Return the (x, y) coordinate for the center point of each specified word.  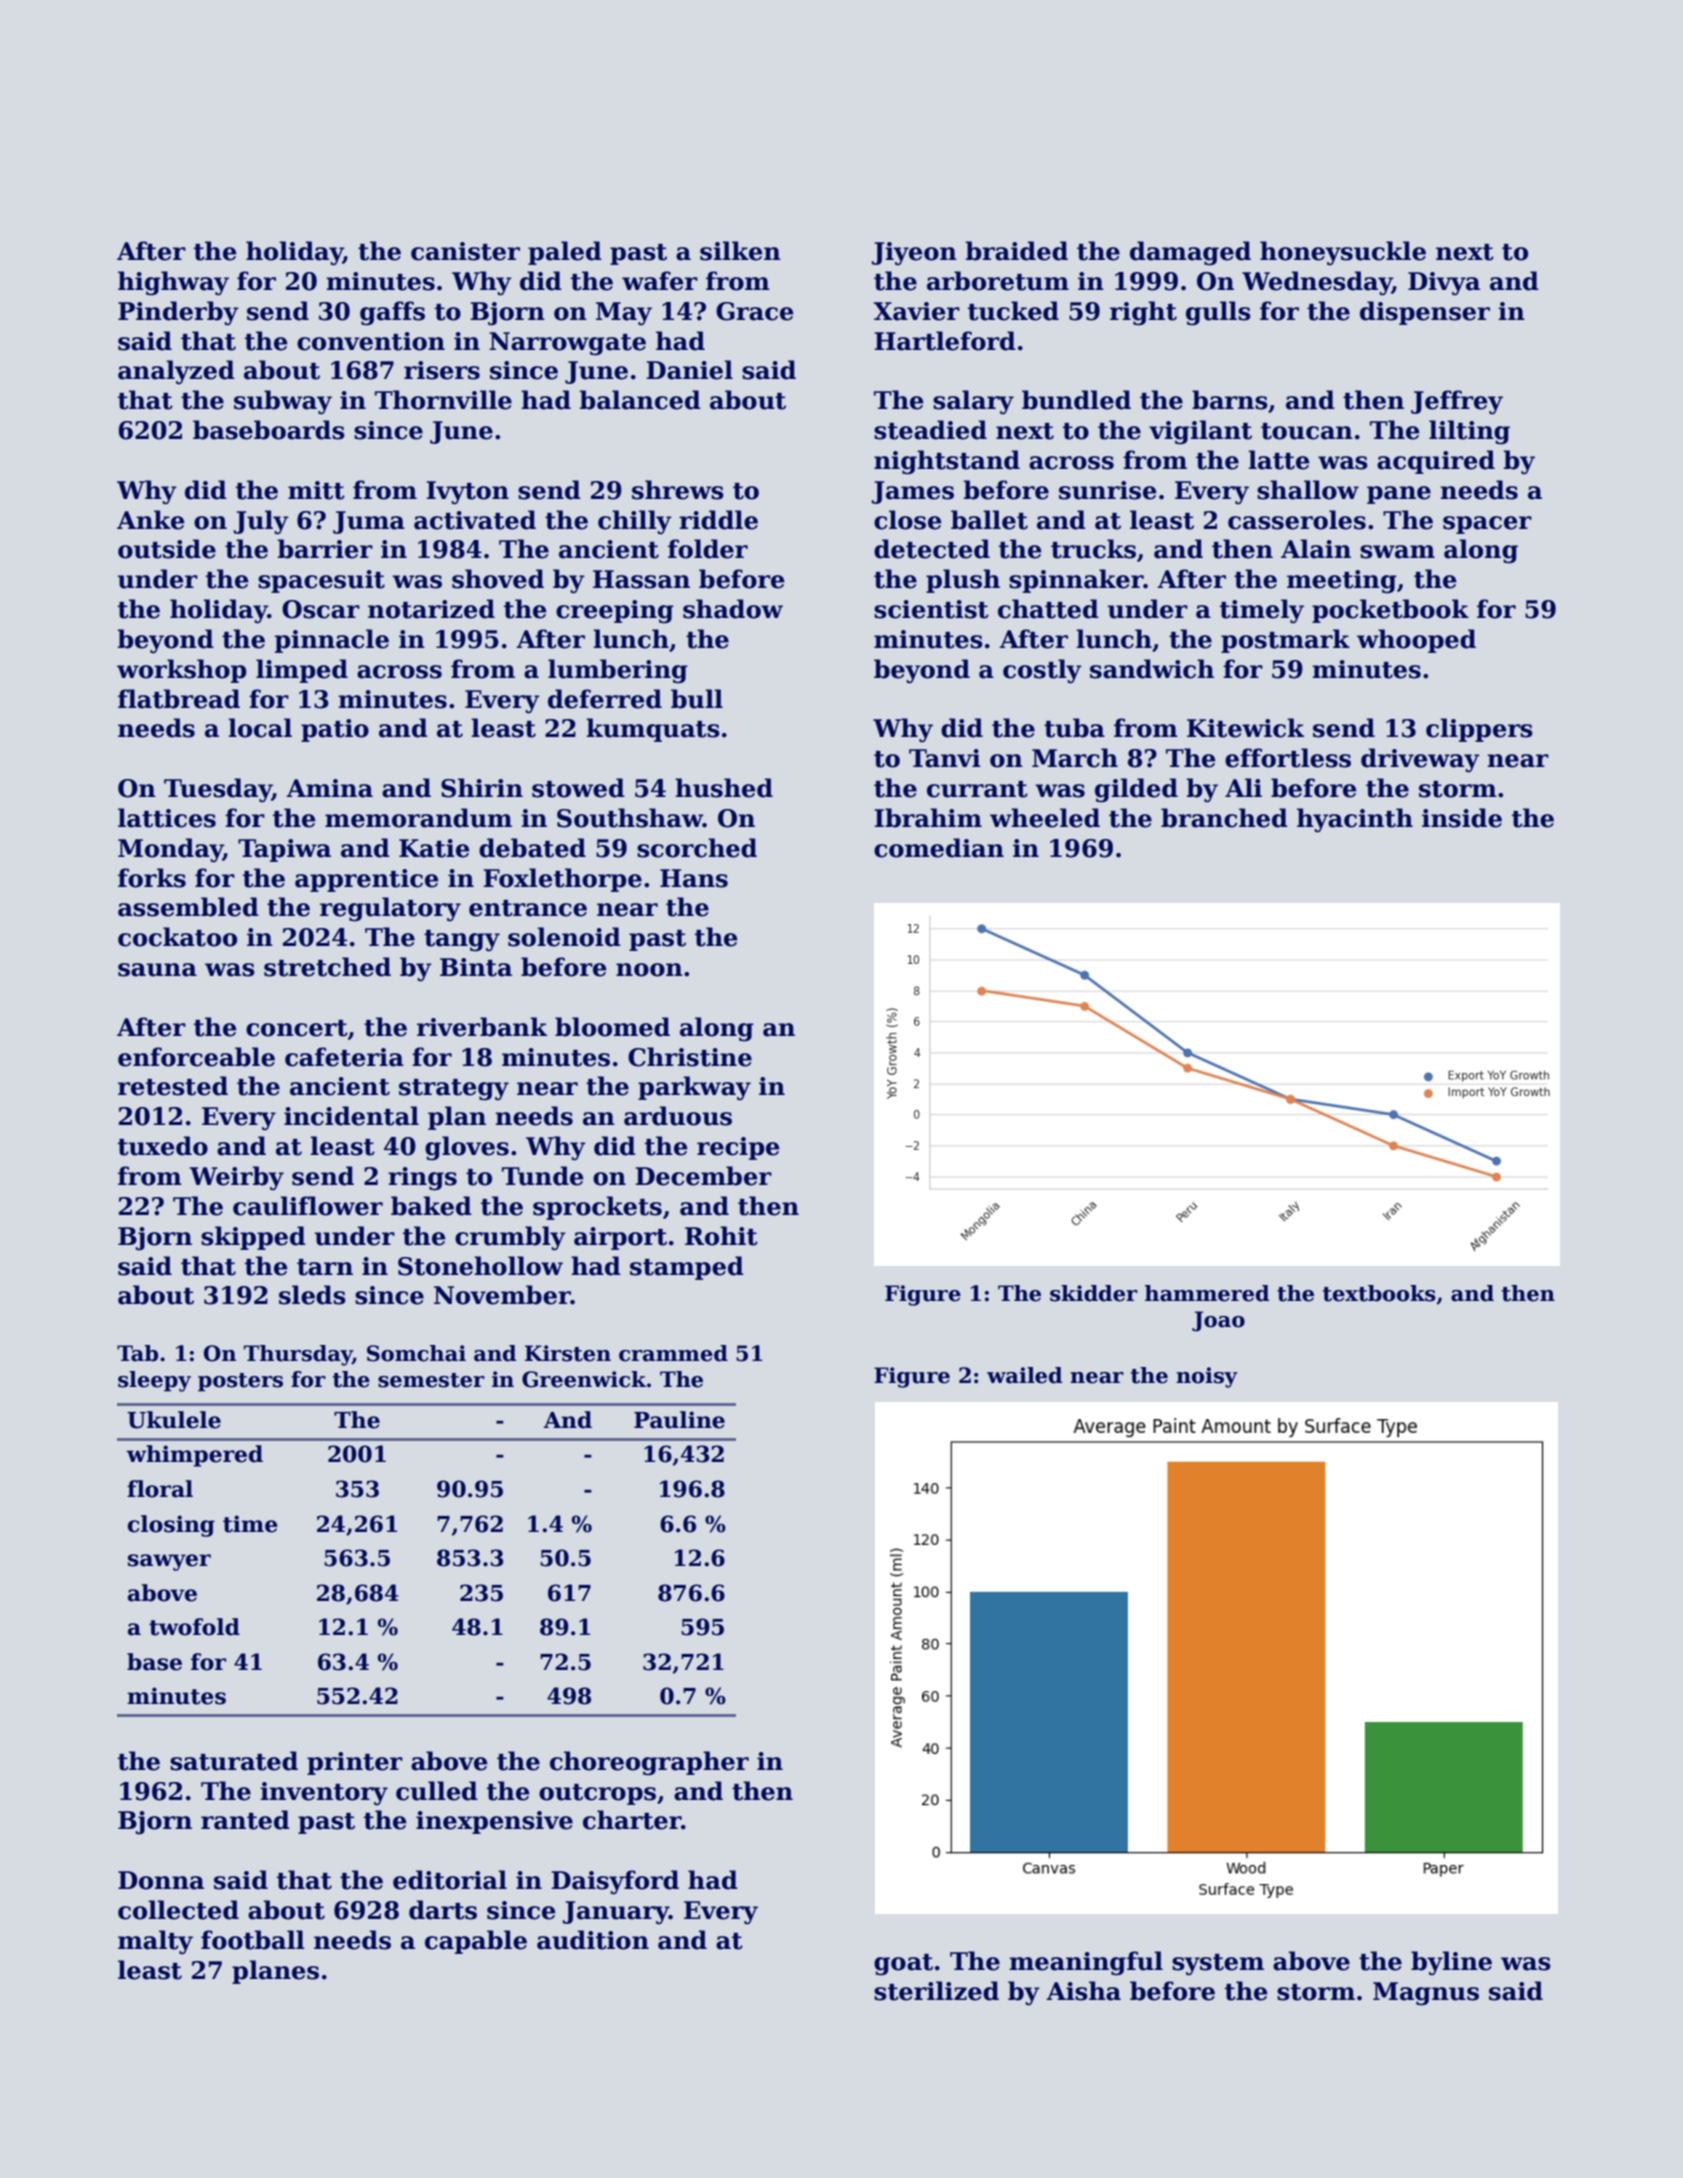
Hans (694, 878)
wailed (1024, 1375)
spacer (1487, 525)
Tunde (543, 1176)
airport (620, 1238)
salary (973, 402)
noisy (1207, 1377)
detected (932, 549)
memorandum (418, 818)
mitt (316, 490)
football (253, 1940)
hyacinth (1355, 820)
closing (171, 1526)
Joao (1218, 1321)
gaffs (392, 313)
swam (1397, 552)
